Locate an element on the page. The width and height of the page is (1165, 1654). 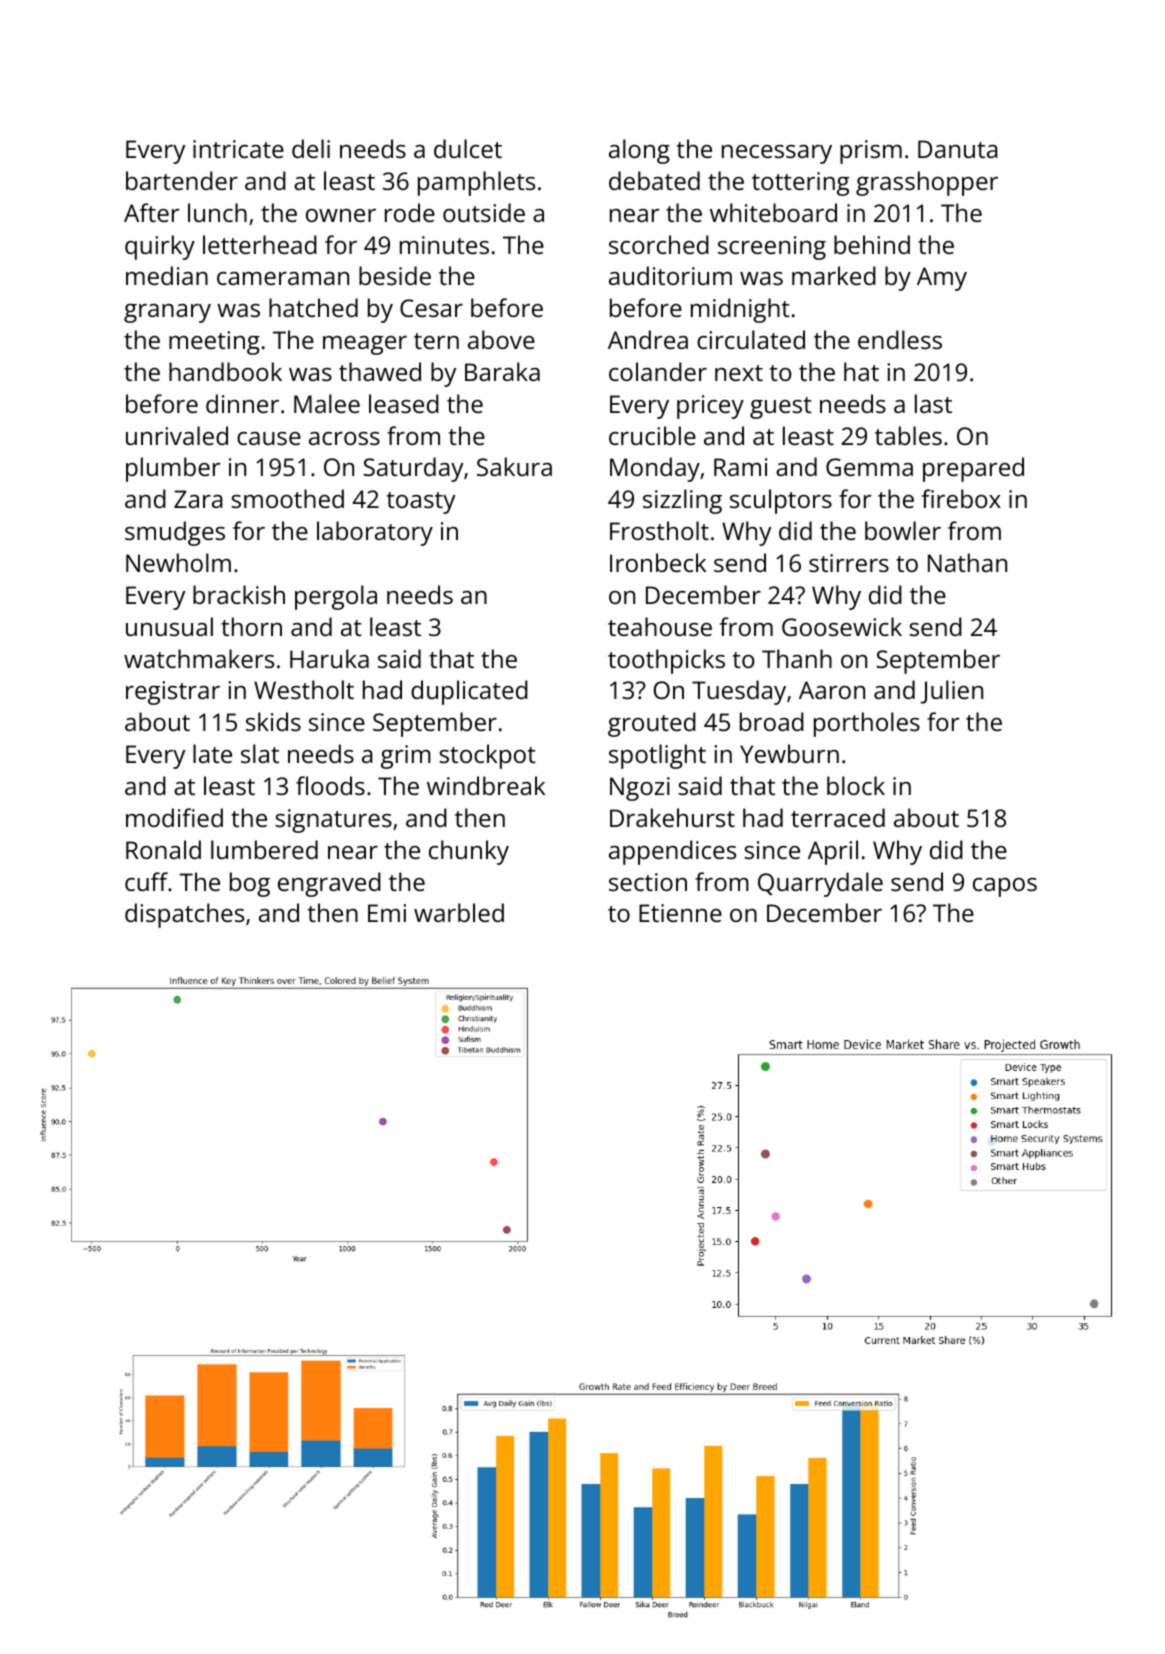
Sakura is located at coordinates (514, 466).
